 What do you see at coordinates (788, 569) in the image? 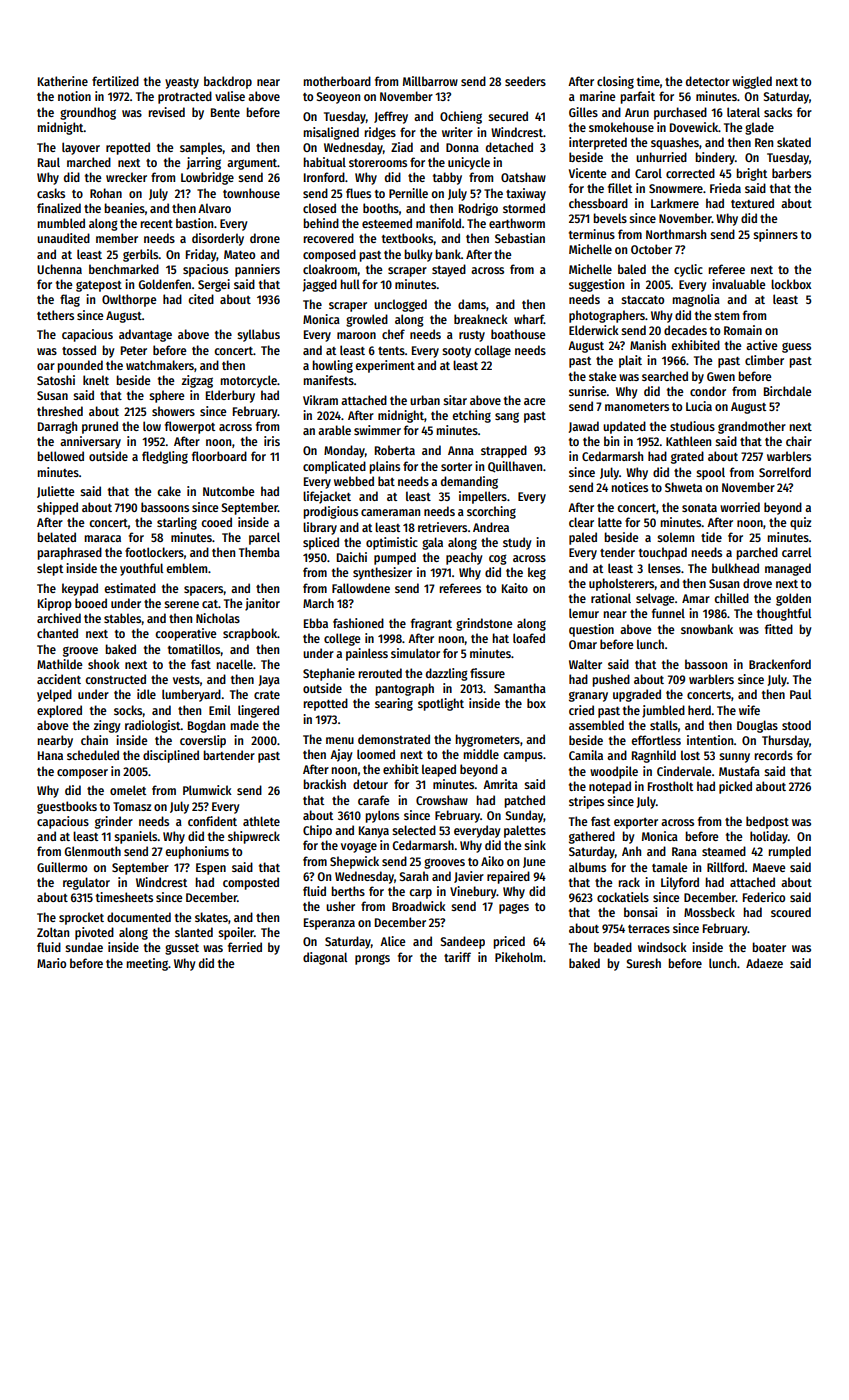
I see `managed` at bounding box center [788, 569].
